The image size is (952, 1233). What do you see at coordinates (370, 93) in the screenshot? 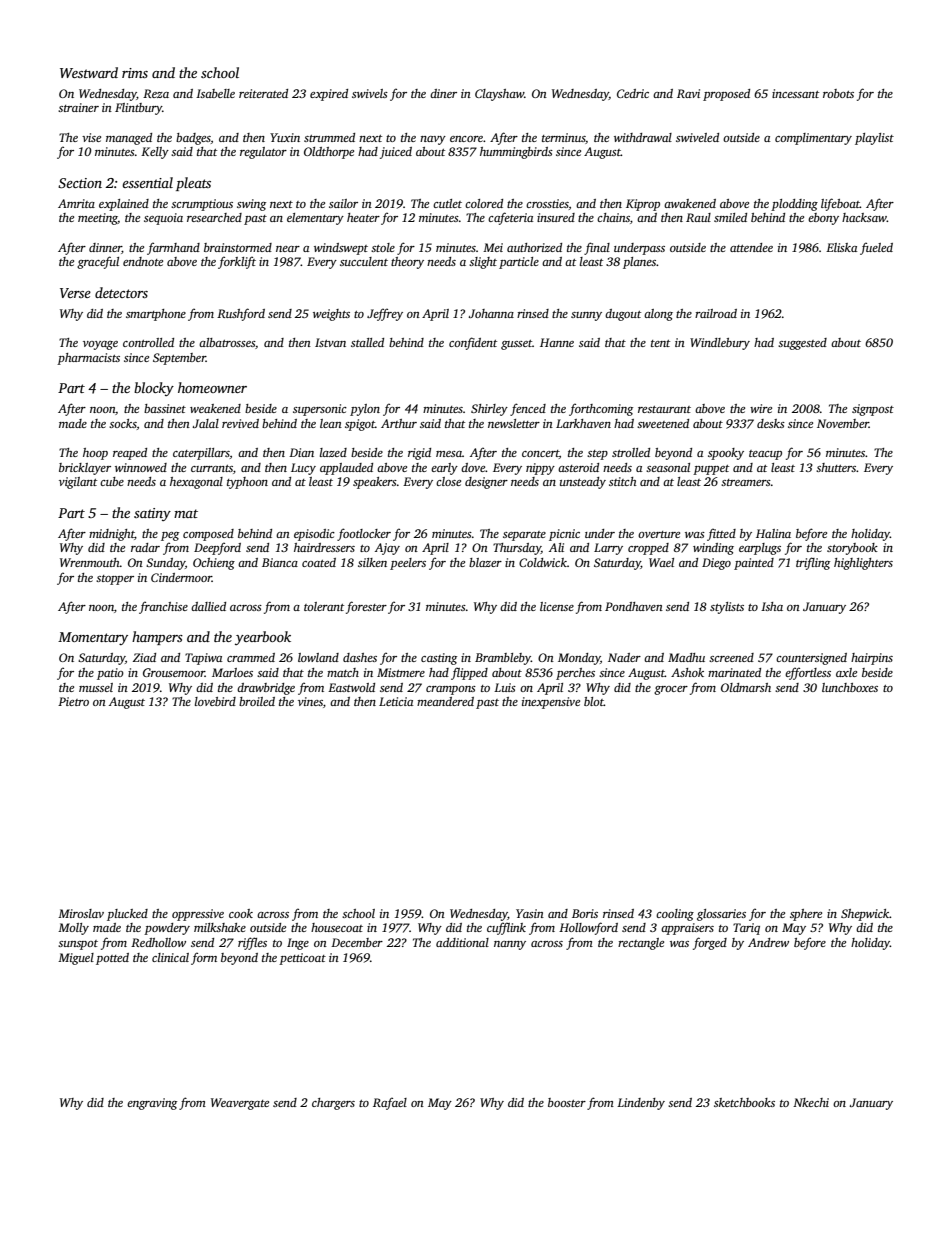
I see `swivels` at bounding box center [370, 93].
